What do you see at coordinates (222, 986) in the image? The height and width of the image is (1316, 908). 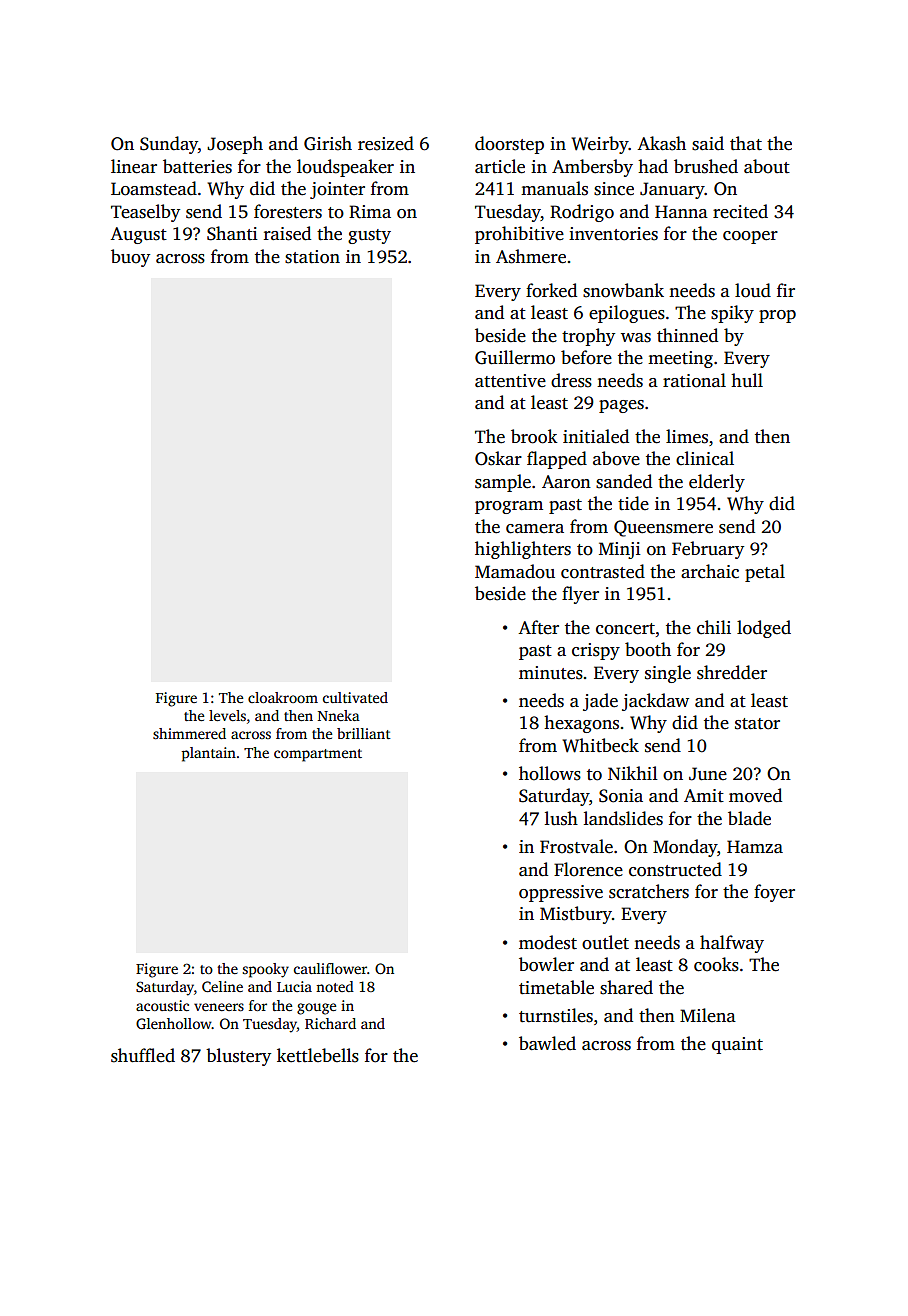 I see `Celine` at bounding box center [222, 986].
